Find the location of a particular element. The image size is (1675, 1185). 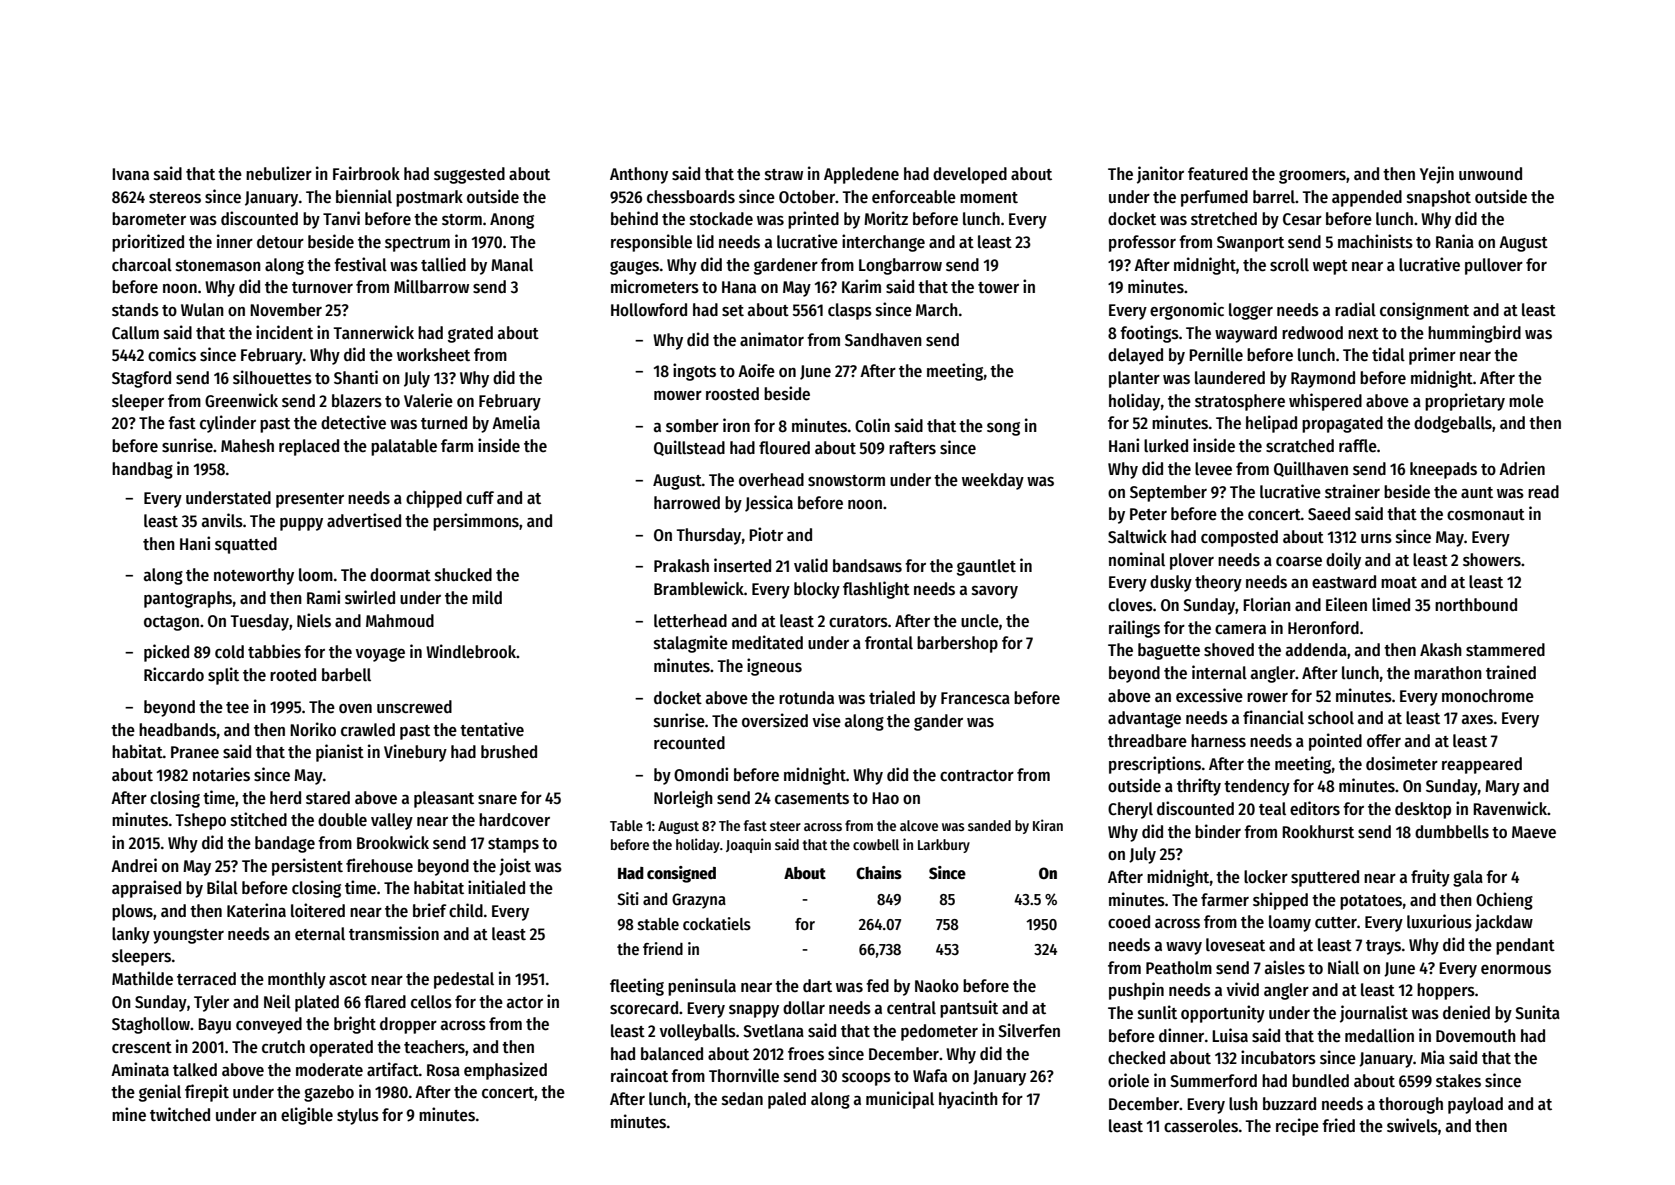

stretched is located at coordinates (1224, 219).
